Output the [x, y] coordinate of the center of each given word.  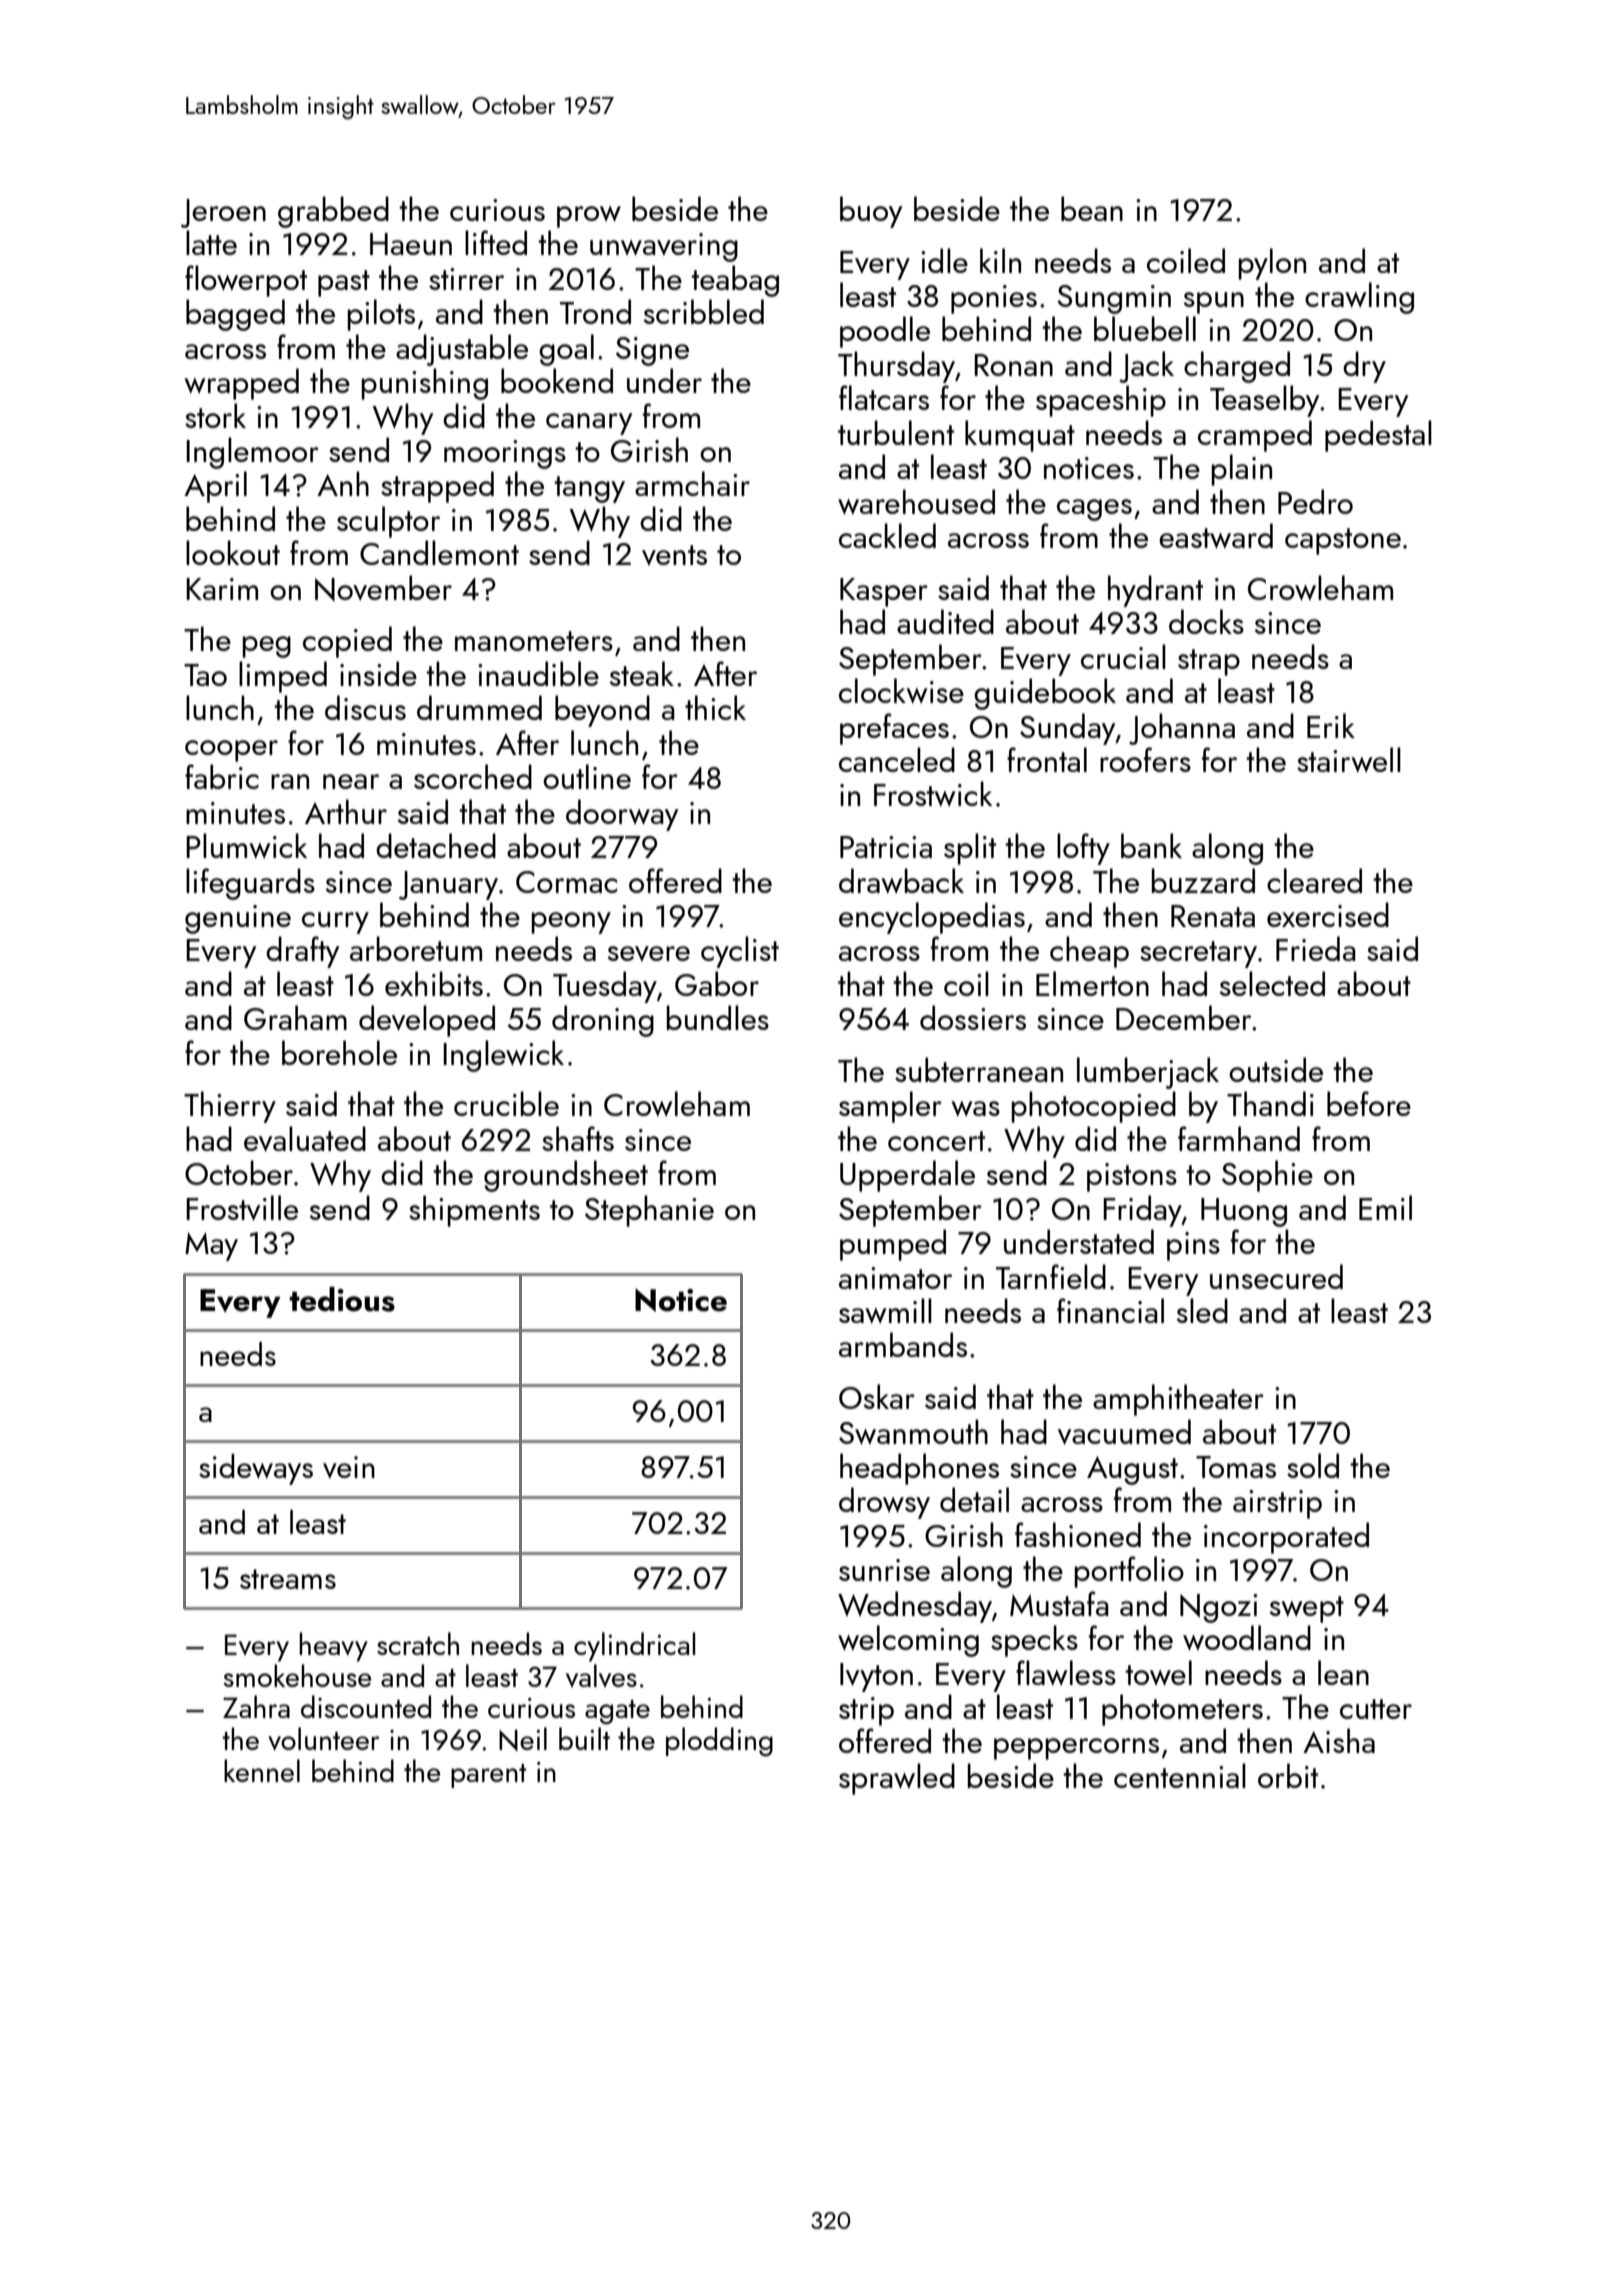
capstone [1343, 541]
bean [1092, 208]
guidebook [1045, 694]
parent [488, 1776]
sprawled [897, 1779]
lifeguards [250, 884]
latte [211, 242]
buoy [871, 212]
